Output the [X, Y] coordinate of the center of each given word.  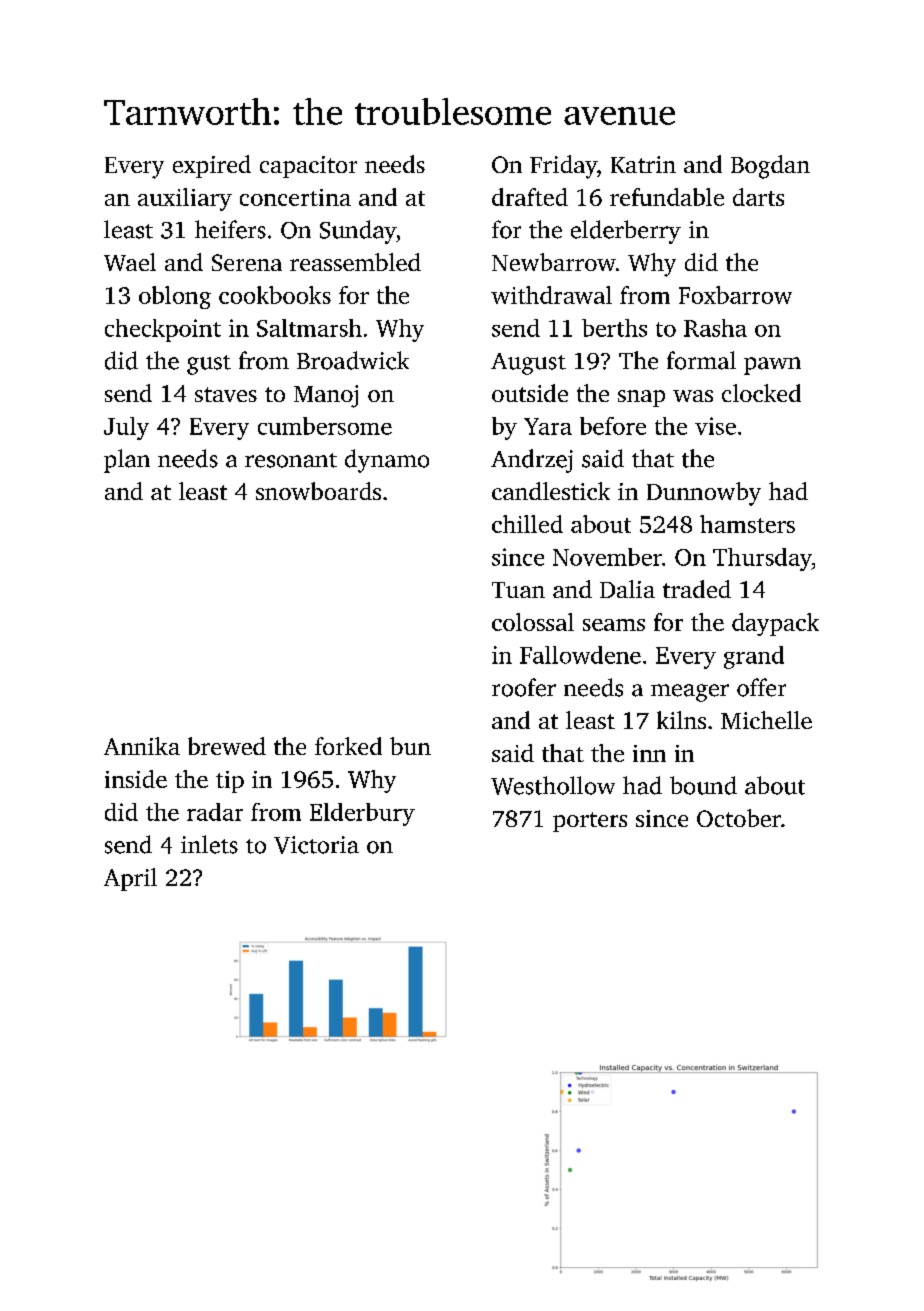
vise [715, 426]
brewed [227, 746]
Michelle [766, 720]
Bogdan [770, 167]
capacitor [308, 167]
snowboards [318, 491]
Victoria [316, 845]
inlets [209, 844]
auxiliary [185, 199]
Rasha [715, 328]
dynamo [387, 461]
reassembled [355, 262]
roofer [524, 687]
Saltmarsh [309, 328]
